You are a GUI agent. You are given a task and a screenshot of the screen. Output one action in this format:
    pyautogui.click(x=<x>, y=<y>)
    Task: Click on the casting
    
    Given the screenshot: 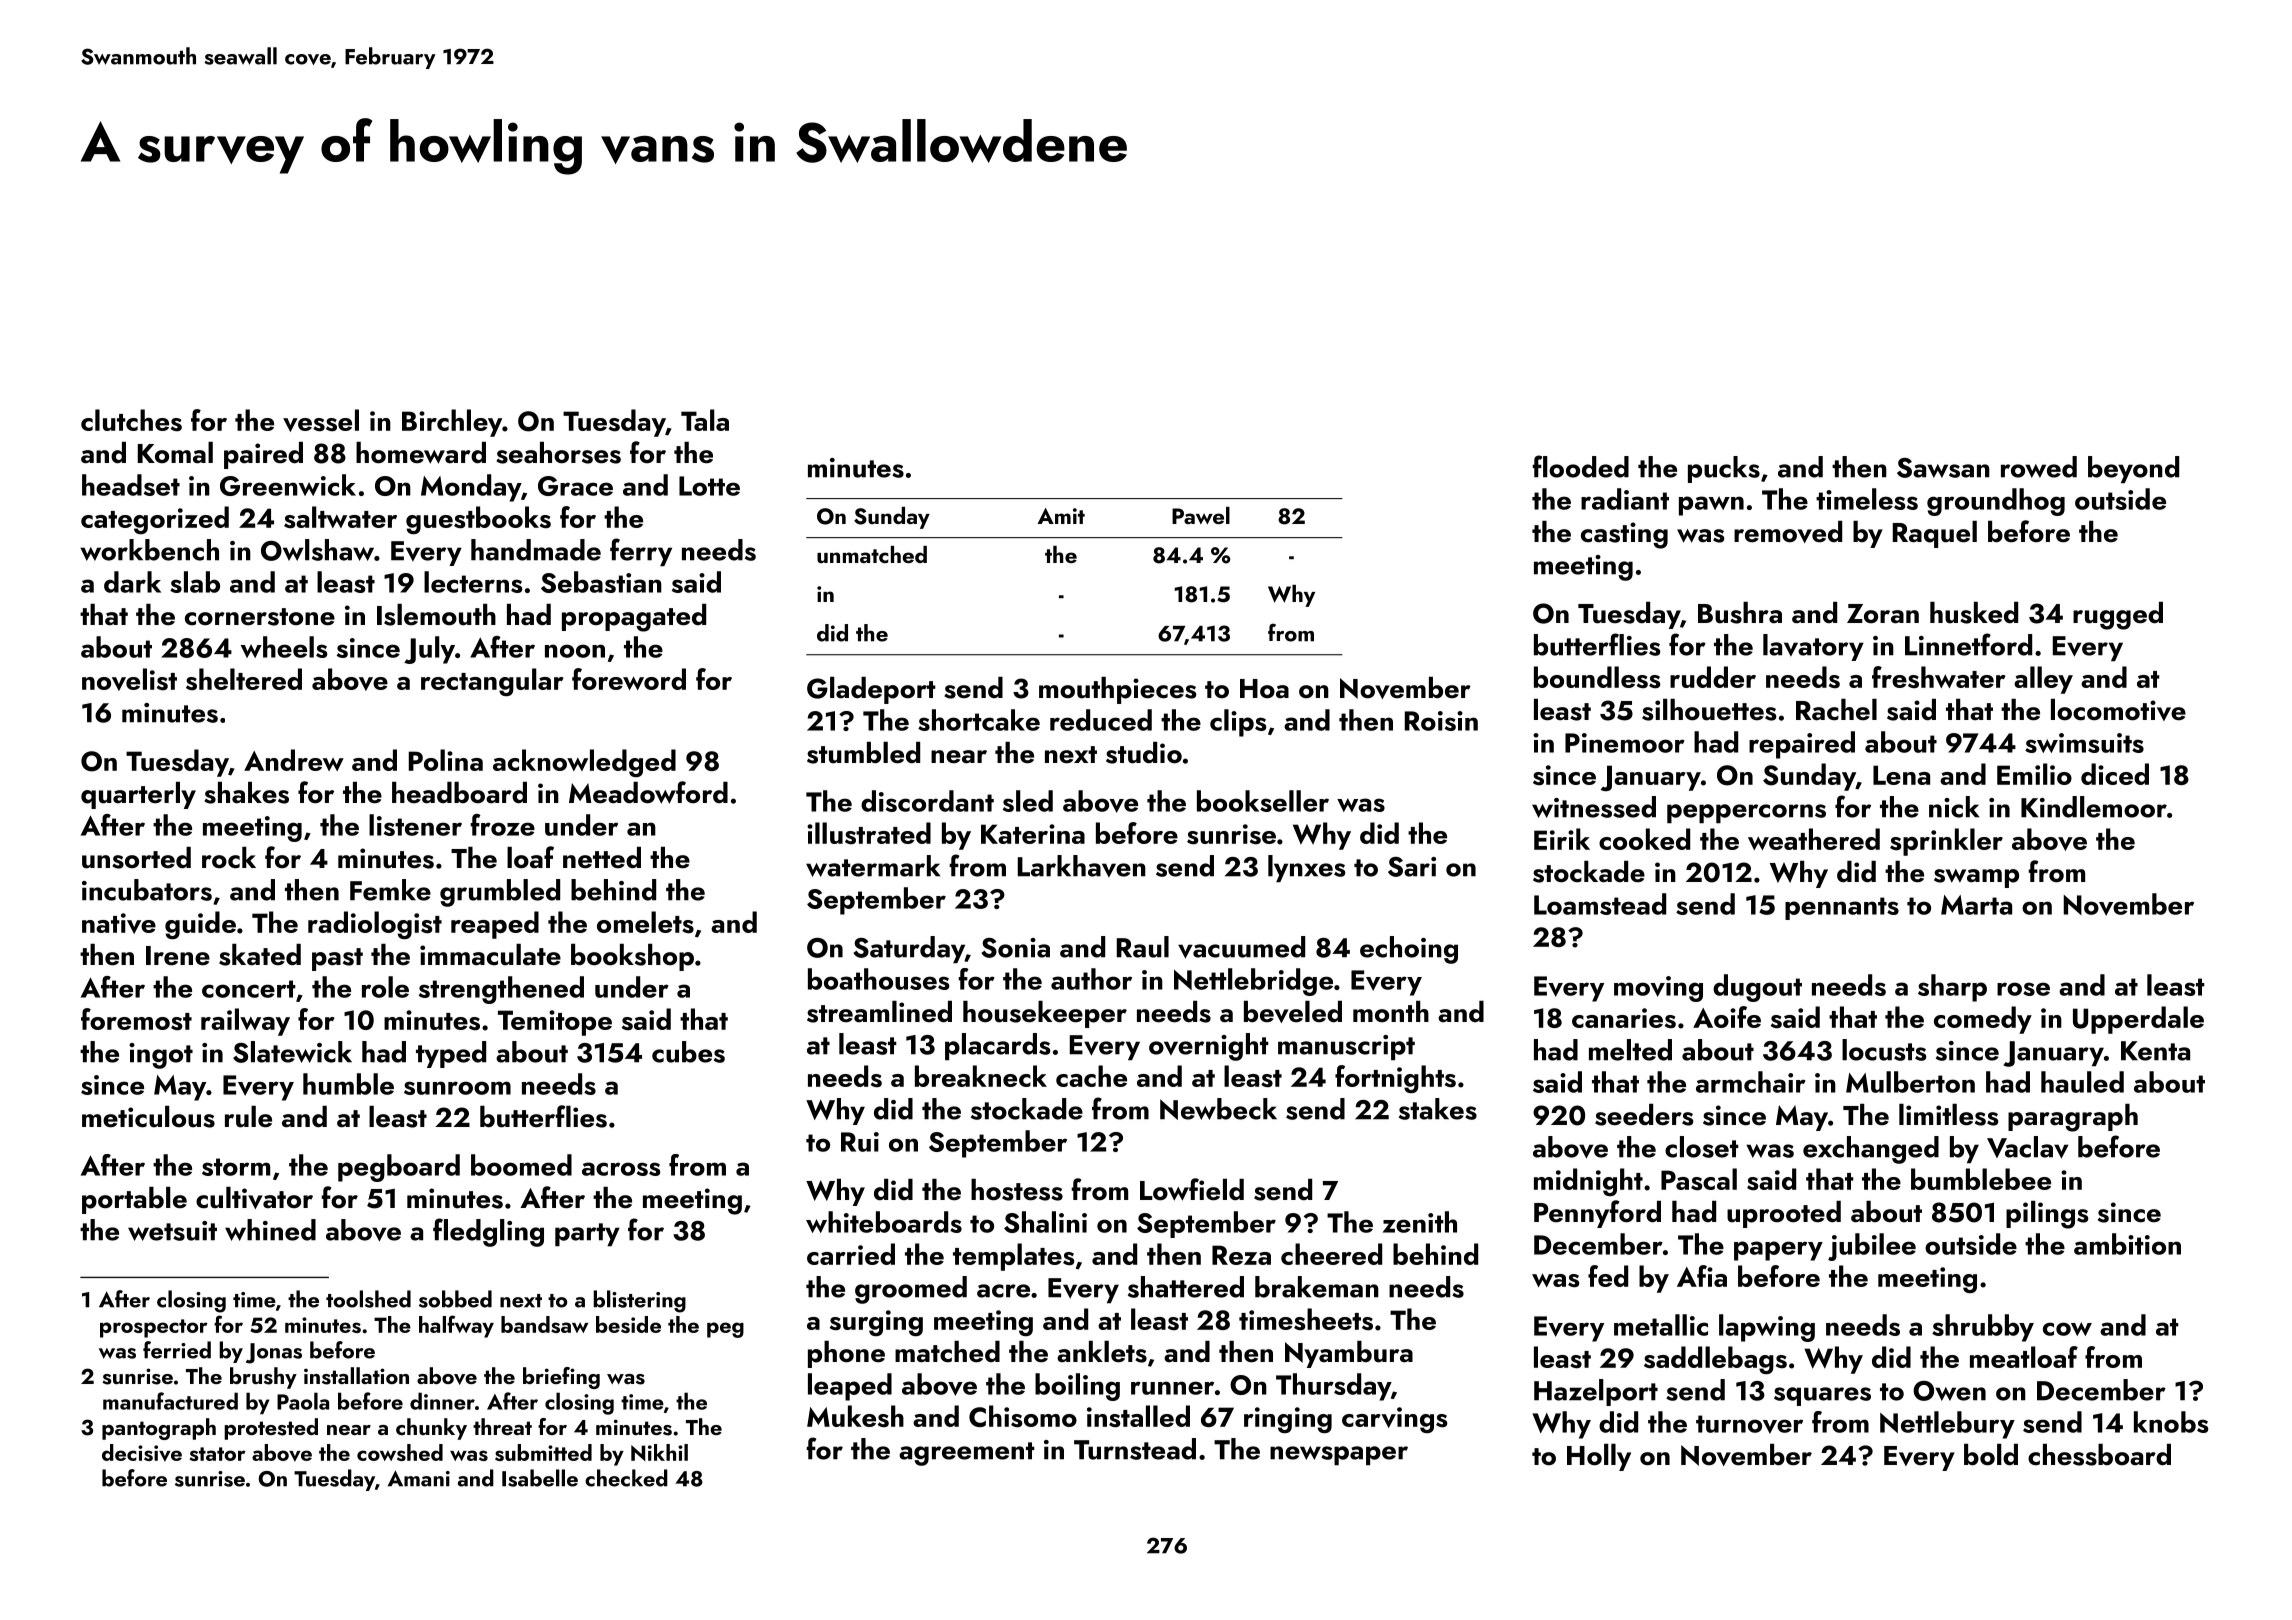 What is the action you would take?
    pyautogui.click(x=1624, y=535)
